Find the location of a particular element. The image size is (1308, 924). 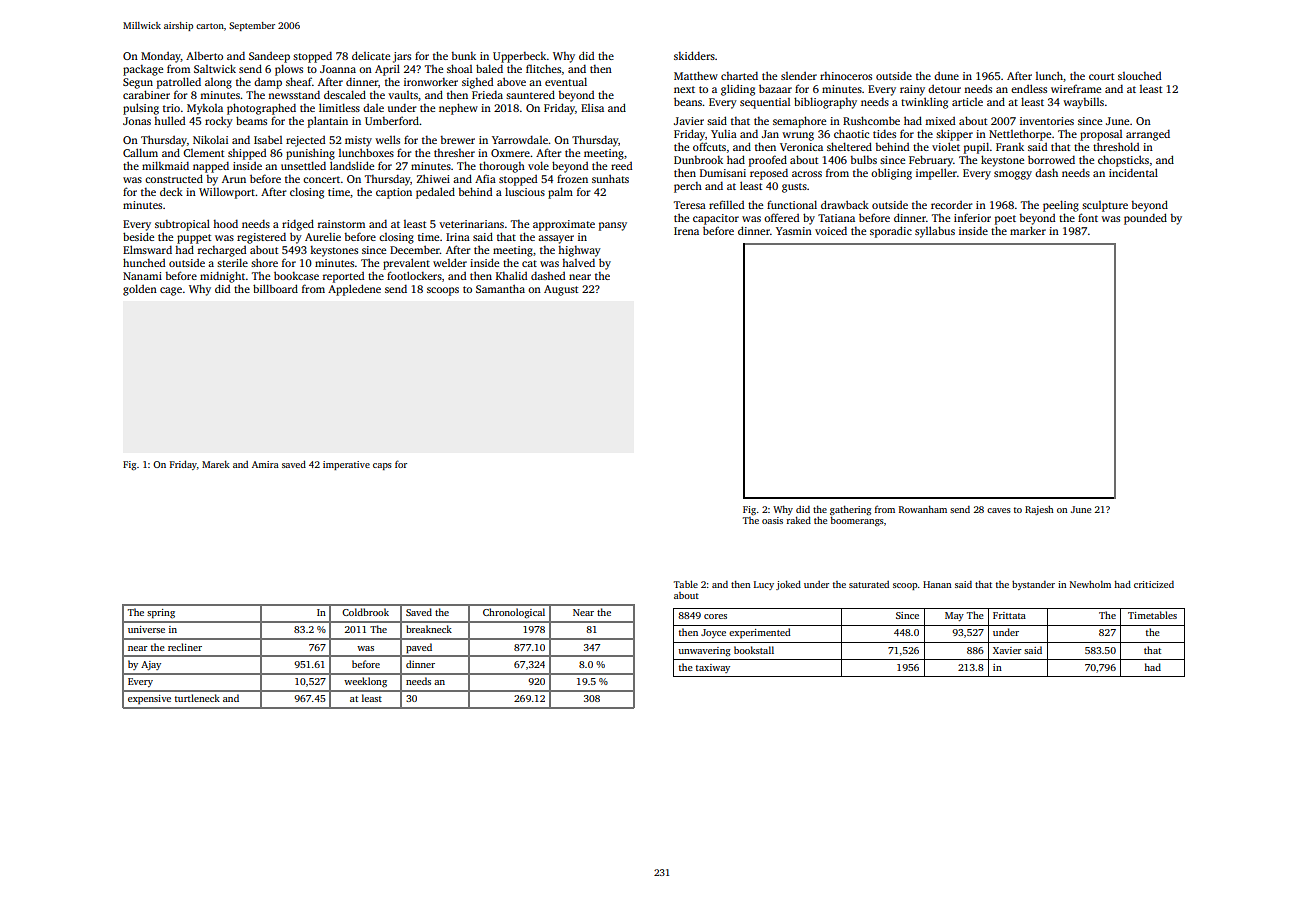

Newholm is located at coordinates (1090, 584).
